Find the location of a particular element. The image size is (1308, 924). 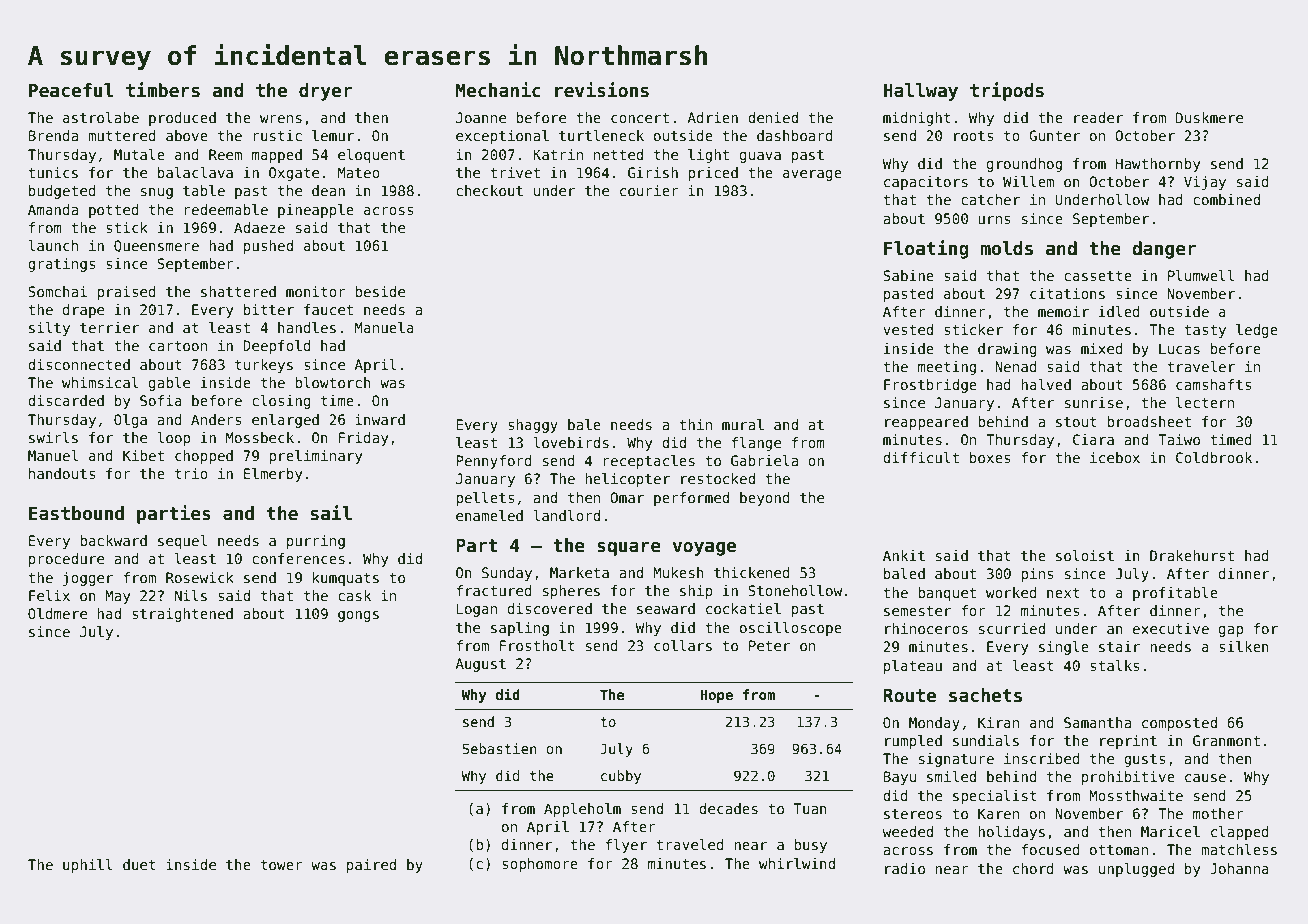

mural is located at coordinates (743, 424).
